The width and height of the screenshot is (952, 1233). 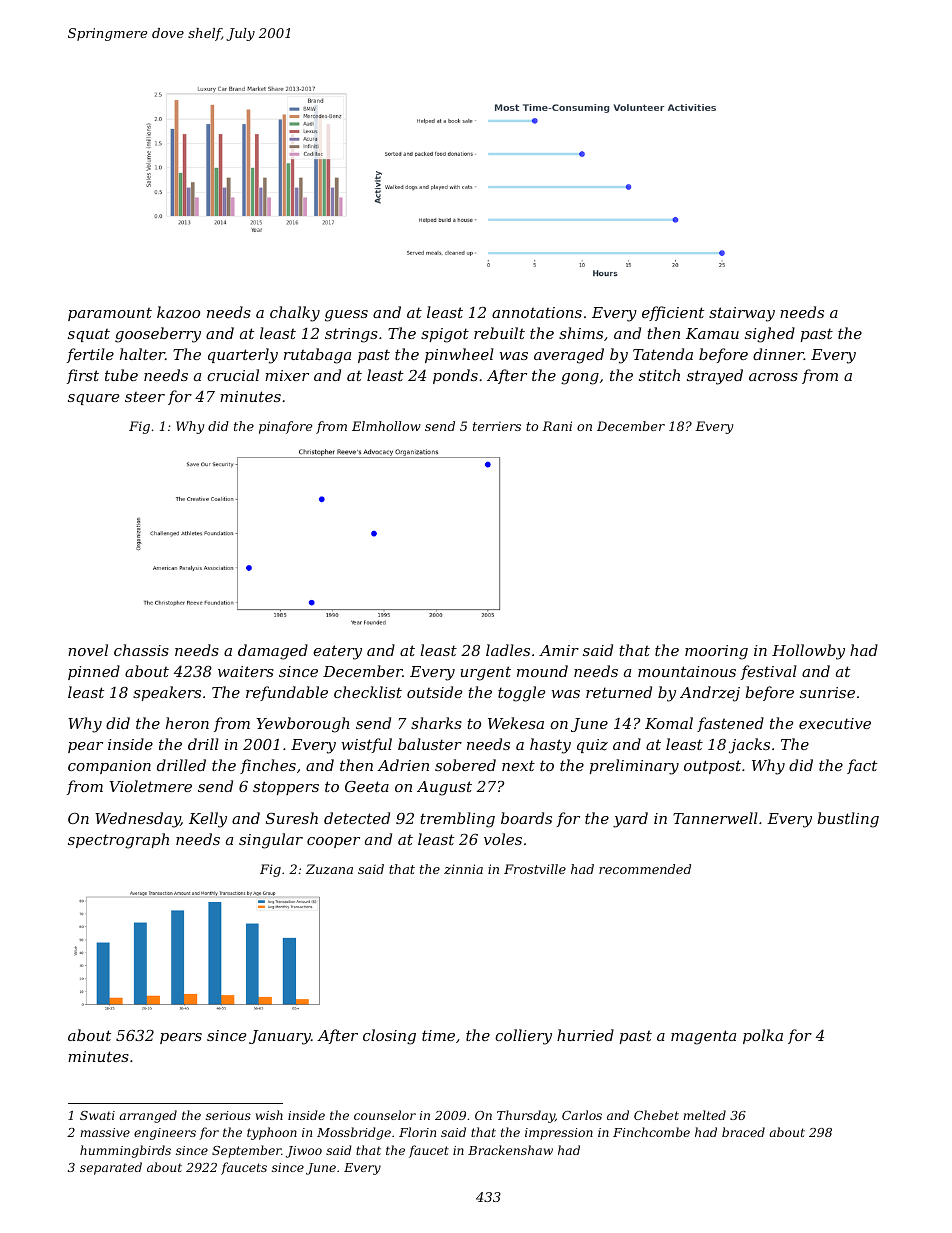 What do you see at coordinates (93, 399) in the screenshot?
I see `square` at bounding box center [93, 399].
